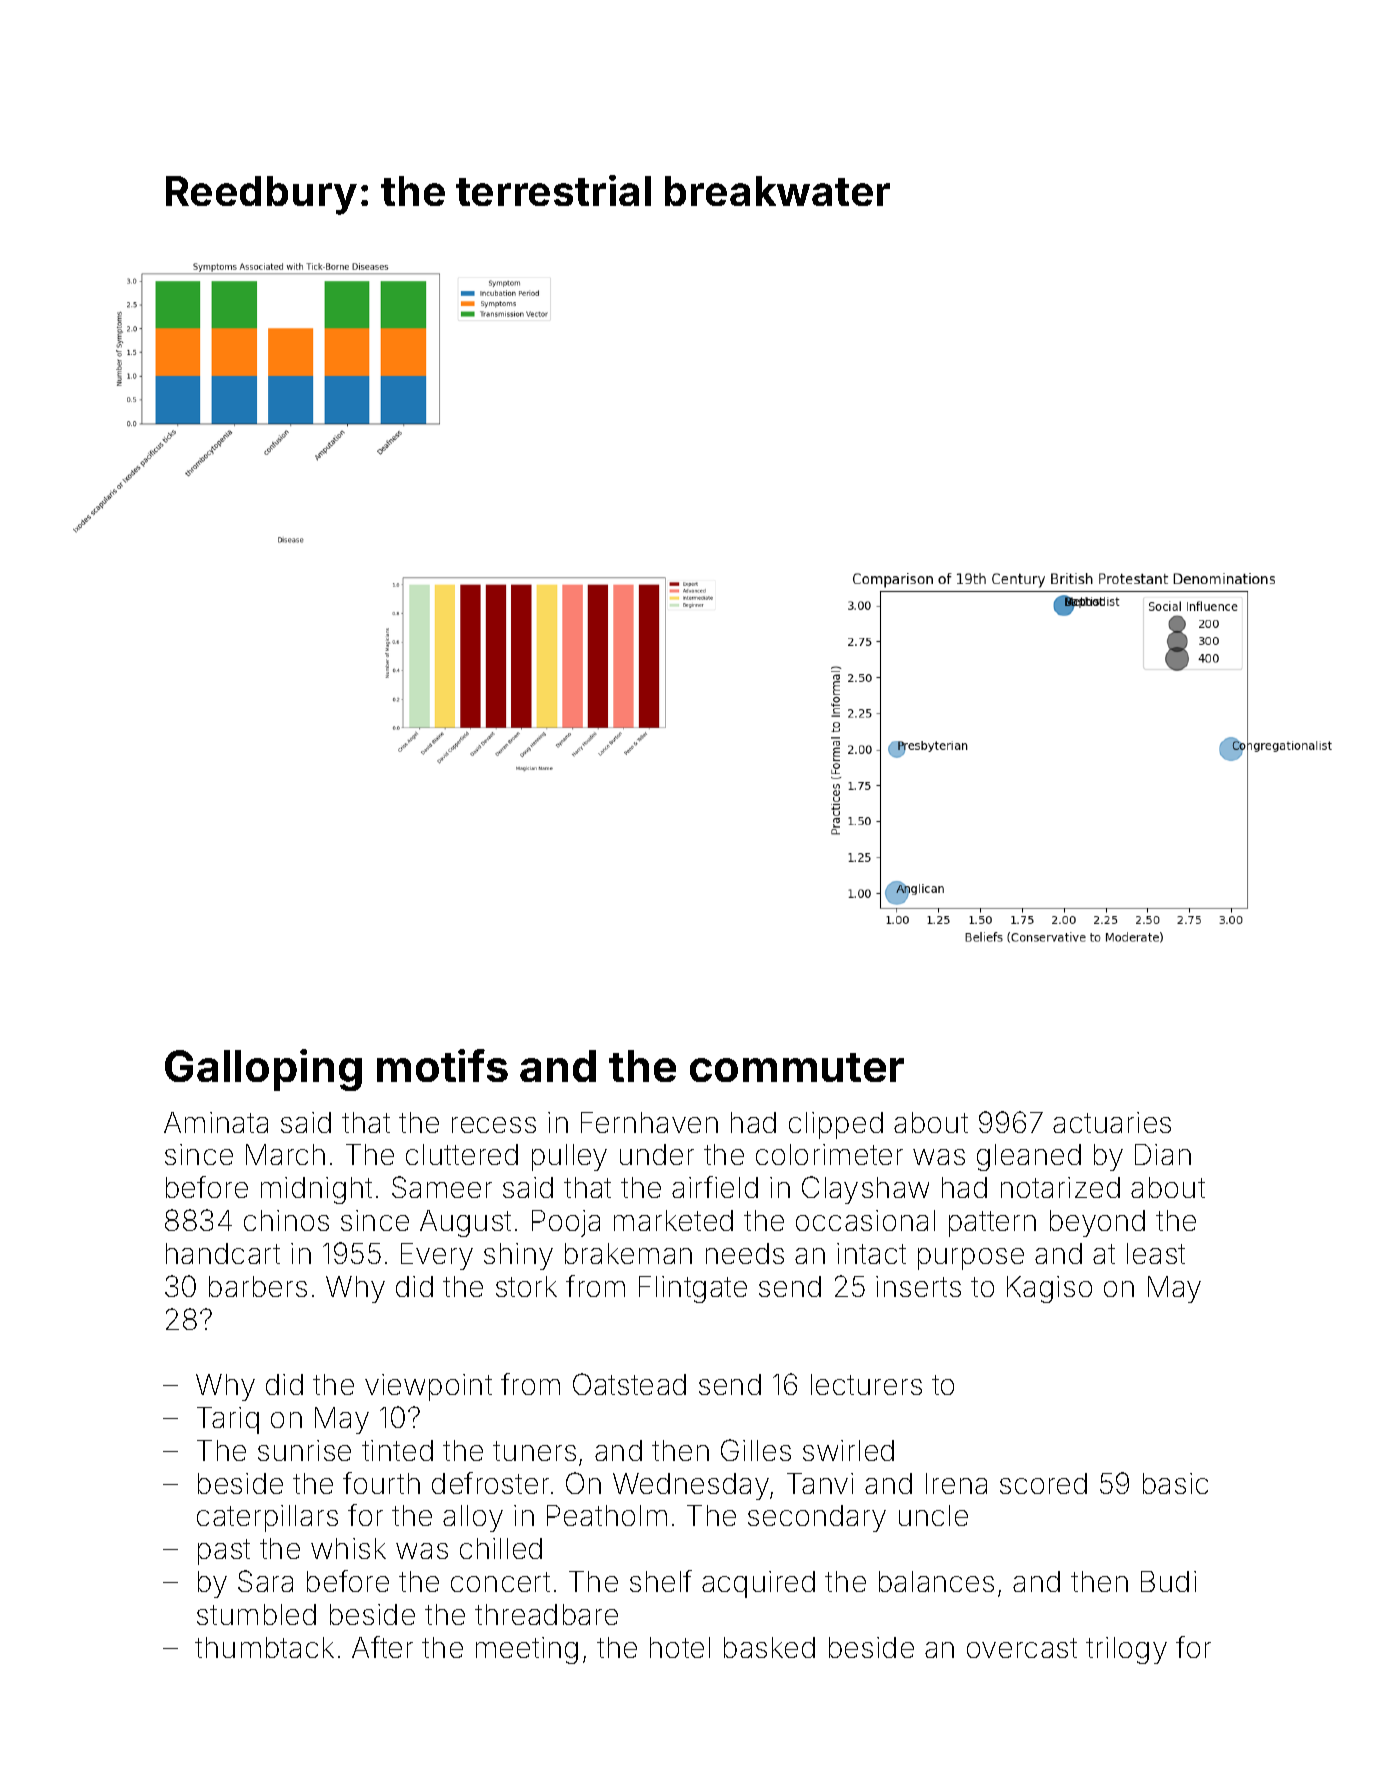 Image resolution: width=1380 pixels, height=1785 pixels. Describe the element at coordinates (546, 1614) in the document. I see `threadbare` at that location.
